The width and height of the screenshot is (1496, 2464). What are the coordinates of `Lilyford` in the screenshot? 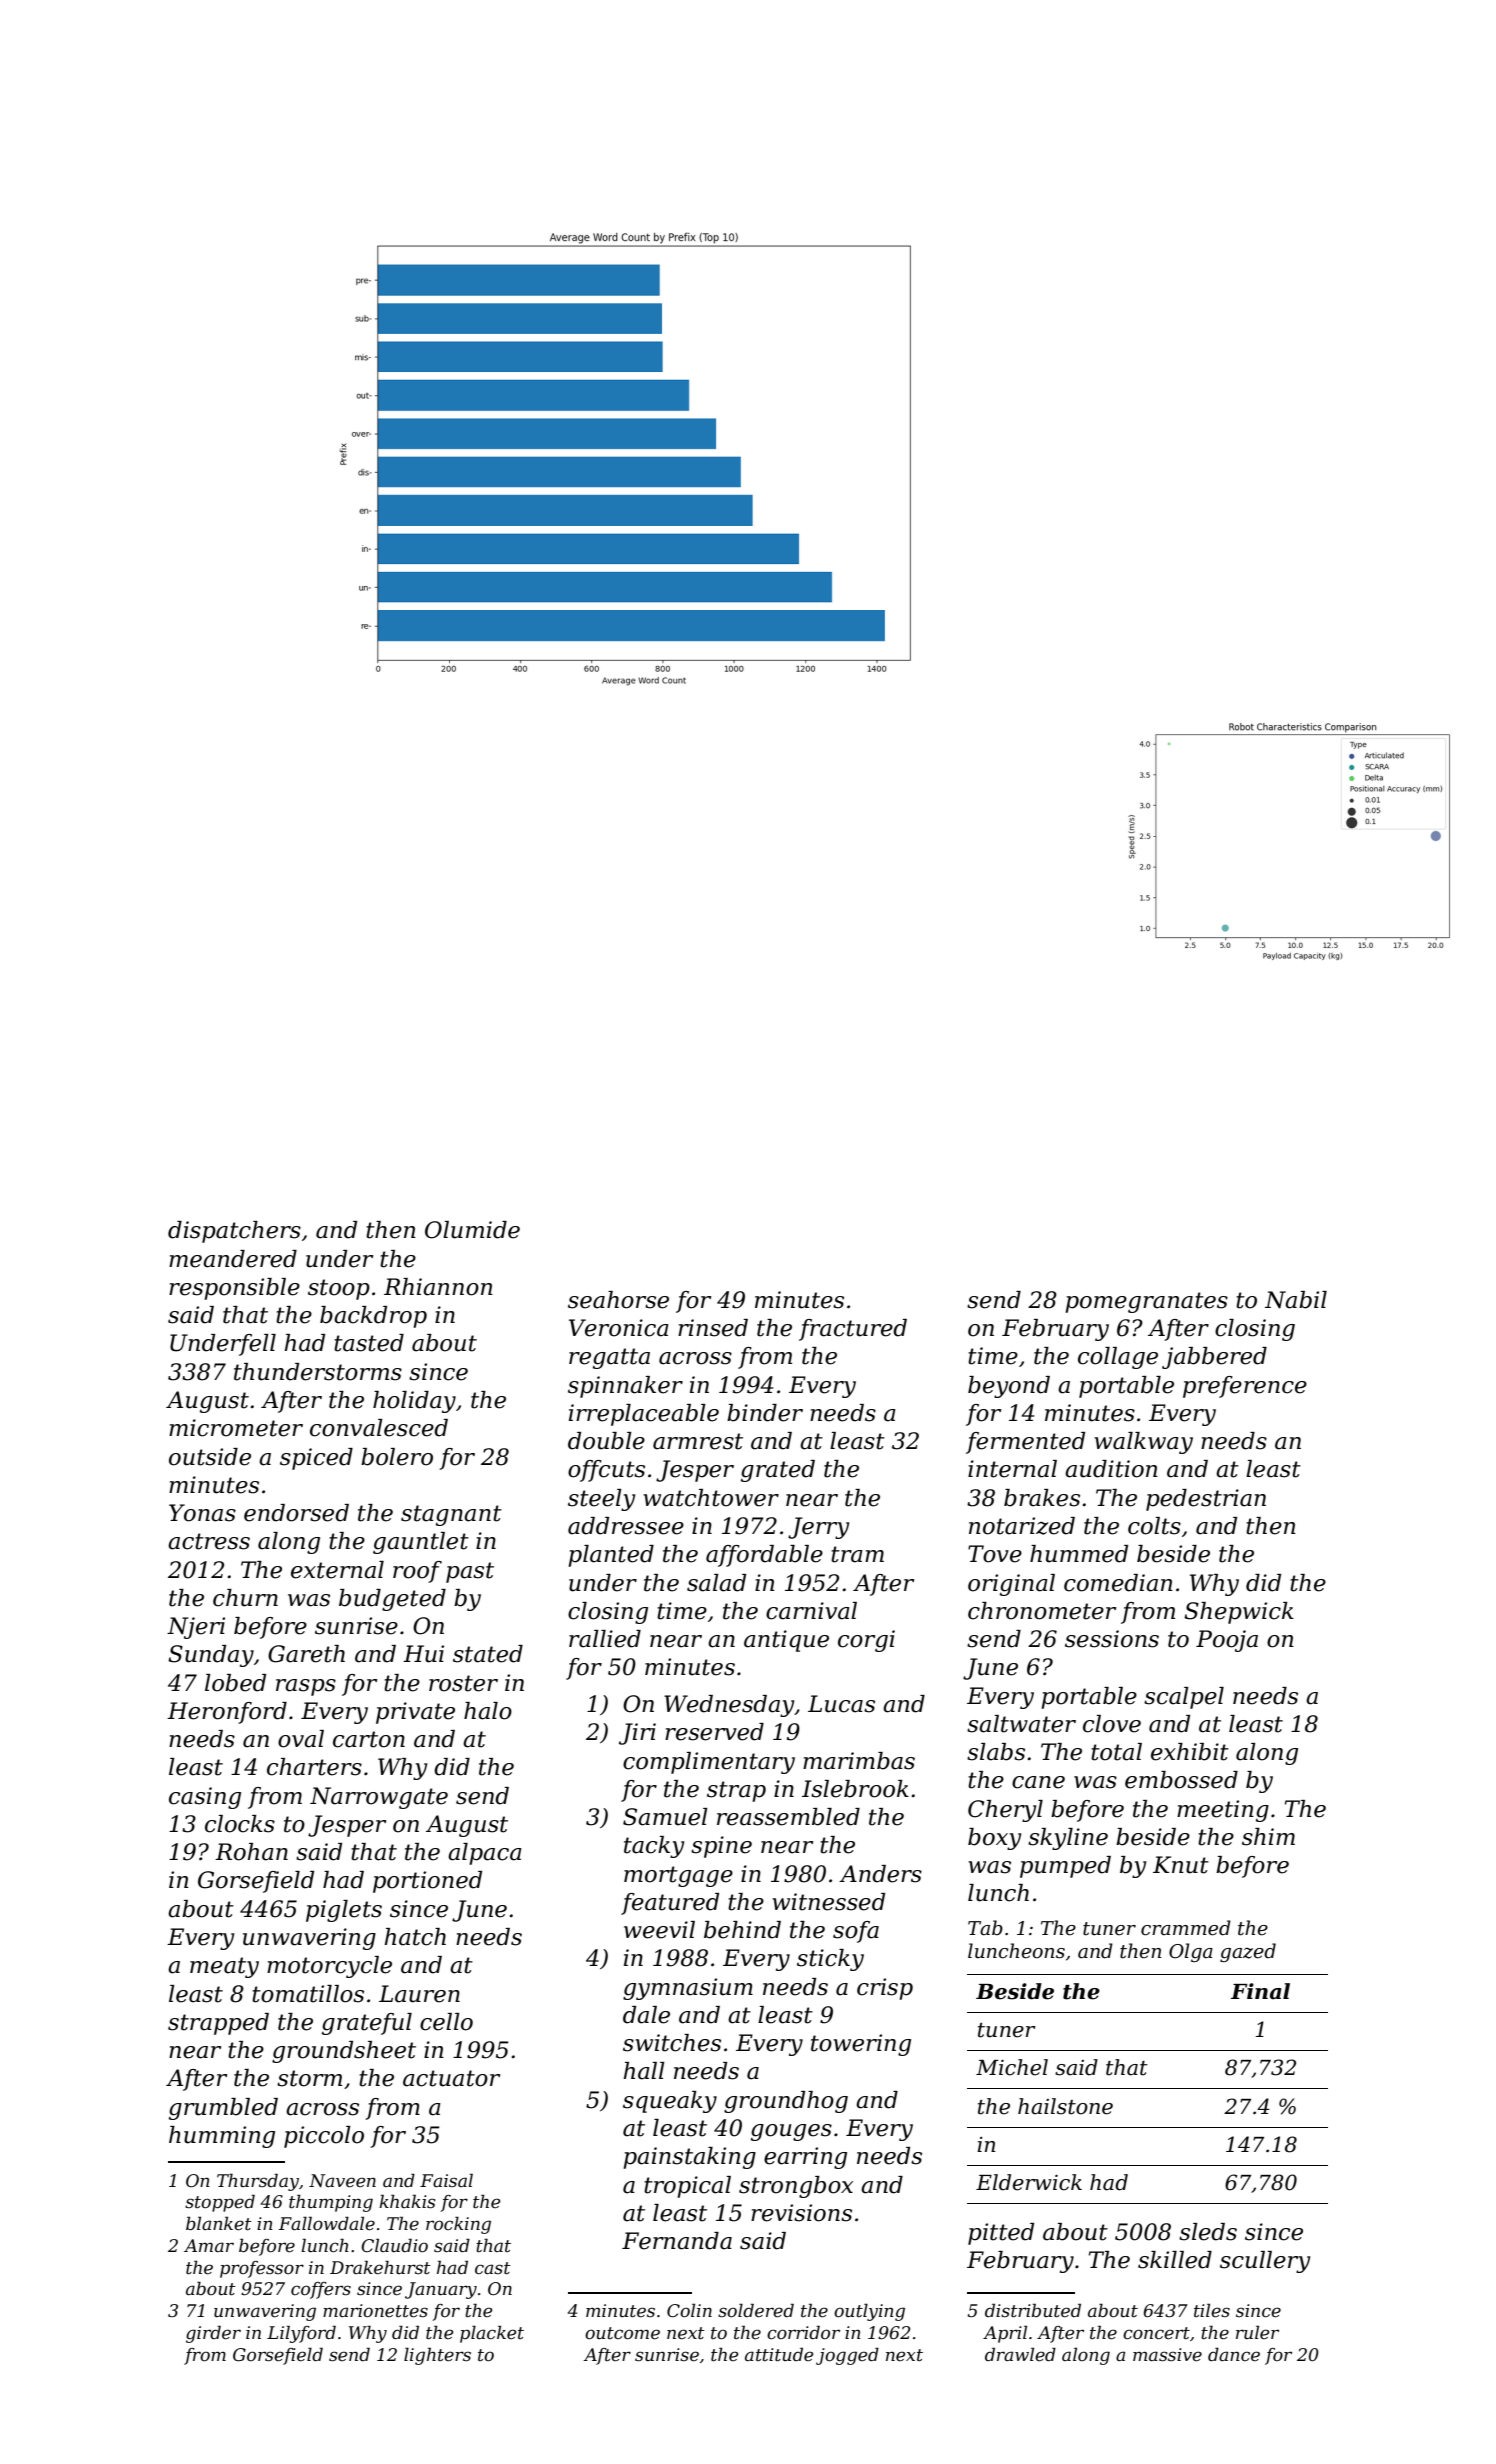 It's located at (301, 2334).
